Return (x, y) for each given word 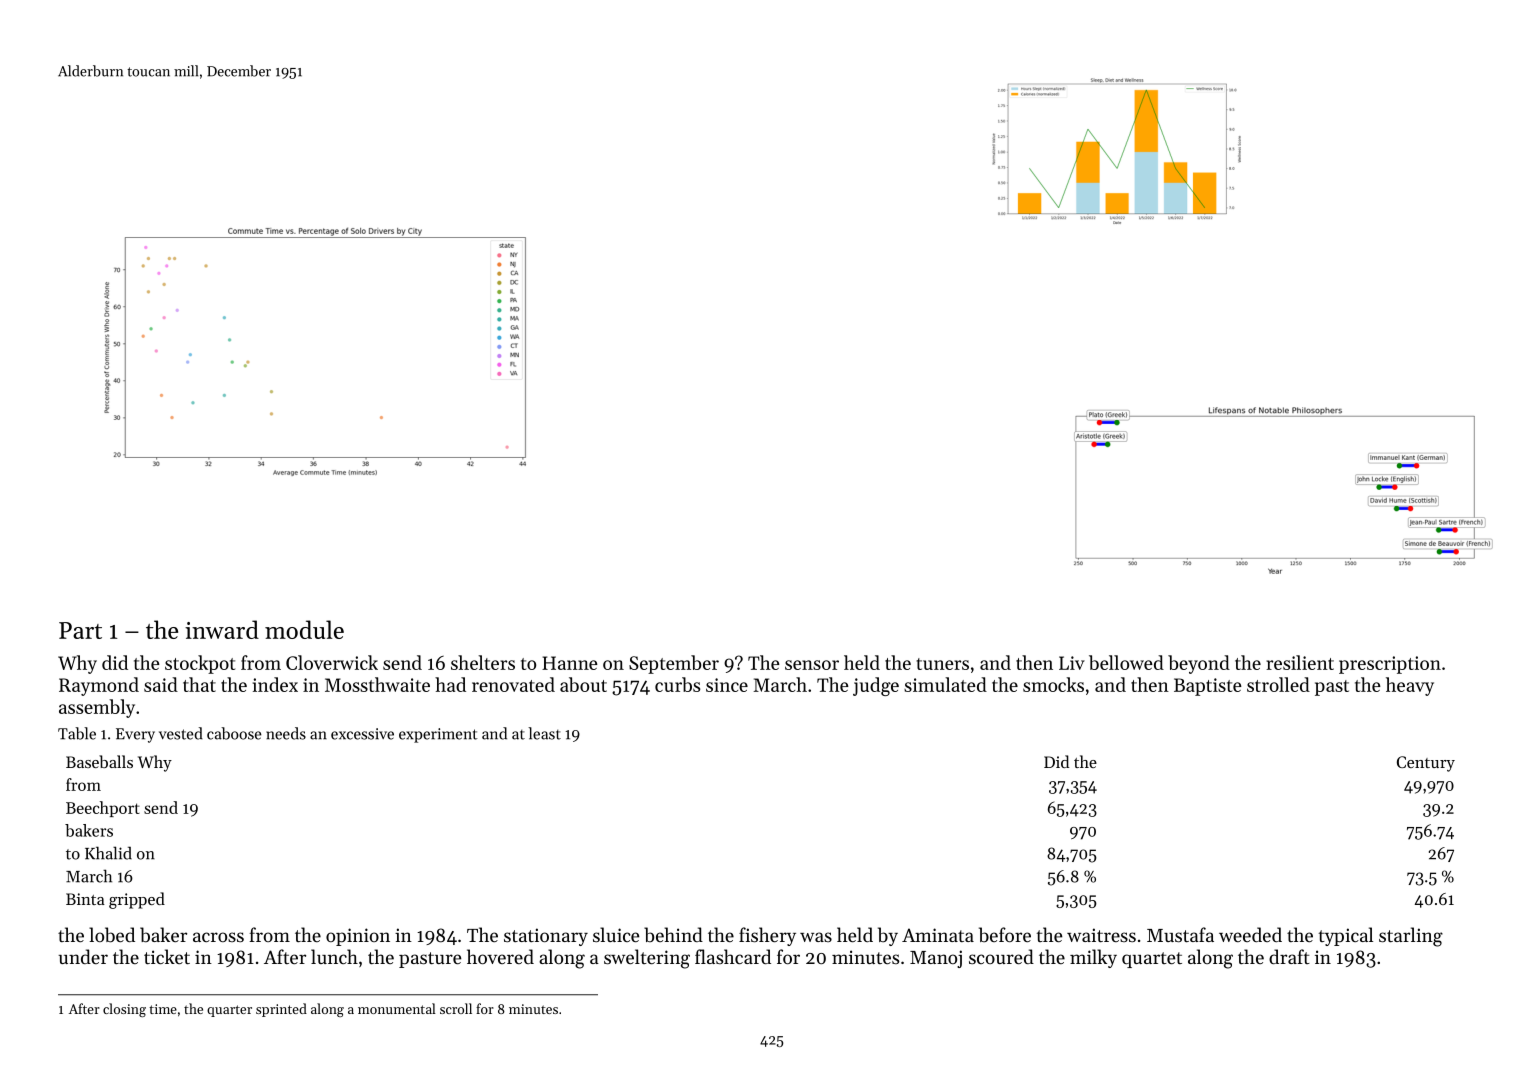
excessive (362, 734)
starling (1411, 937)
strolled (1278, 684)
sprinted (281, 1010)
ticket (167, 956)
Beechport (103, 809)
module (304, 629)
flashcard (733, 956)
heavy (1410, 686)
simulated (945, 684)
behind (673, 934)
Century (1426, 764)
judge (876, 686)
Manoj (936, 959)
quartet (1152, 960)
